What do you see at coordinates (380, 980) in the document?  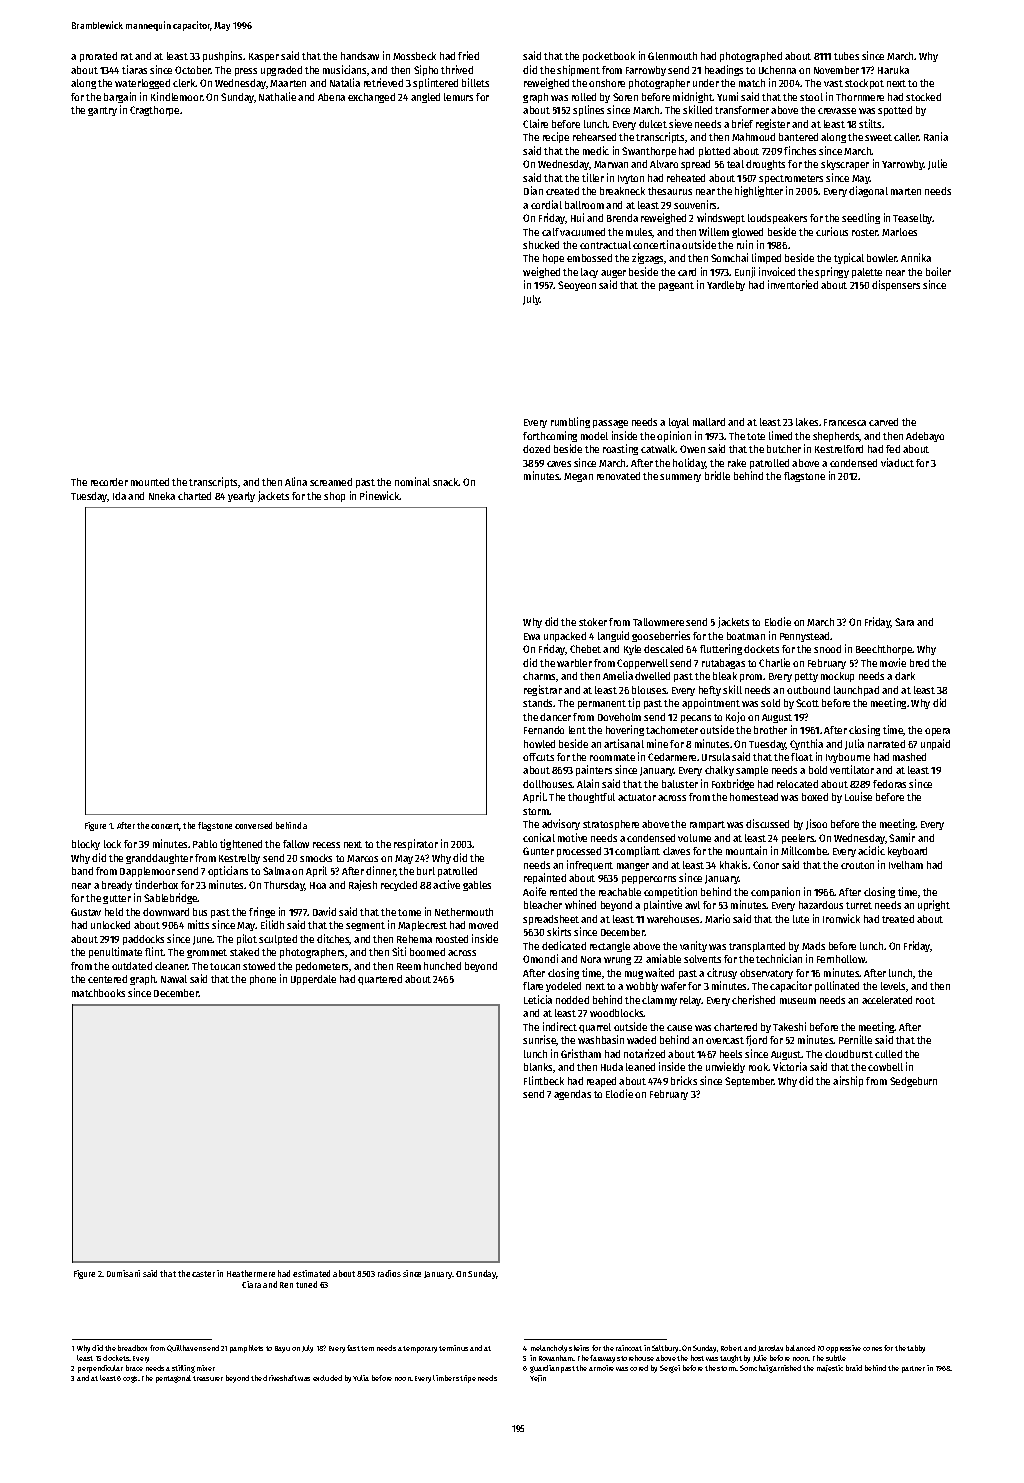 I see `quartered` at bounding box center [380, 980].
